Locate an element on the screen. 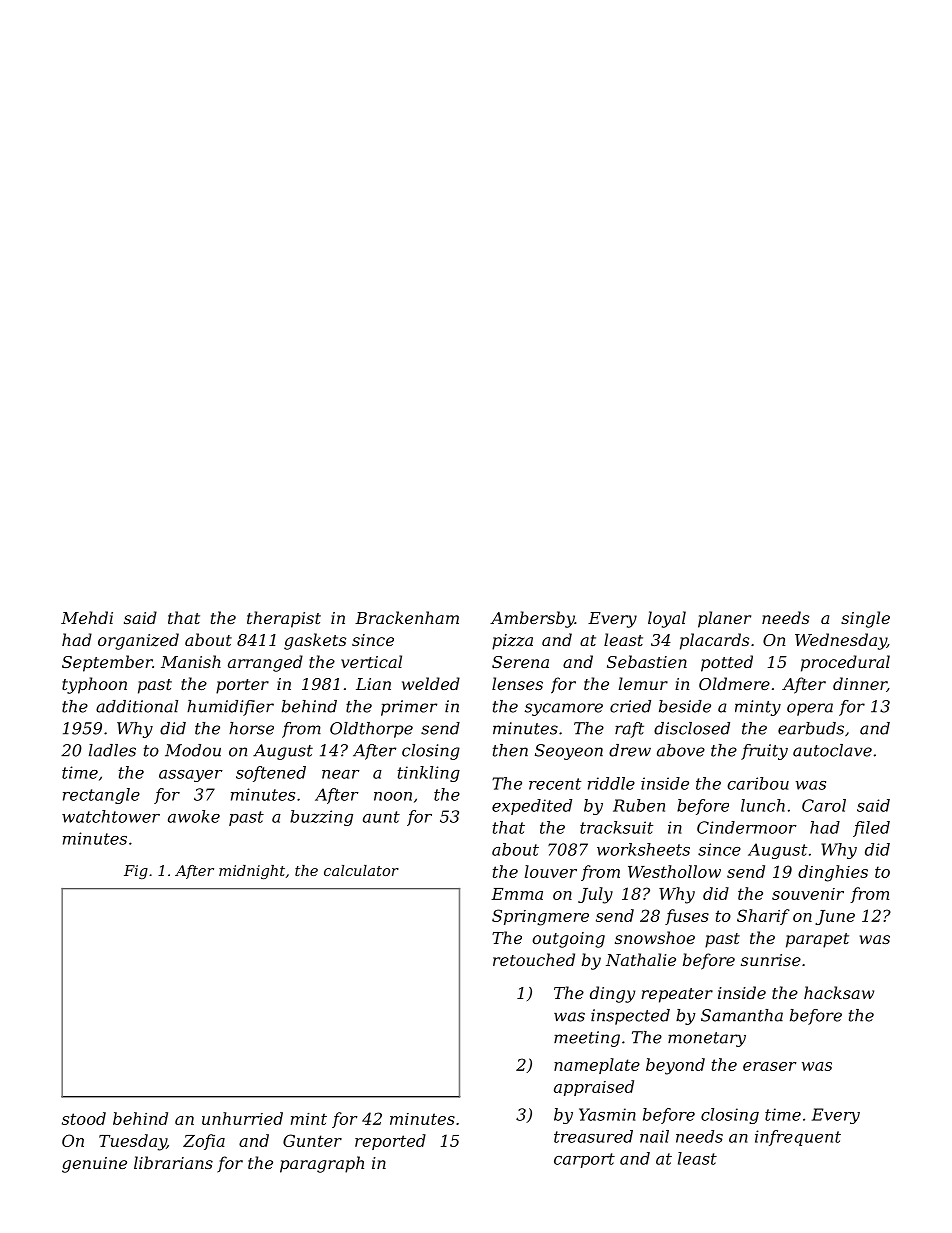 This screenshot has width=952, height=1233. carport is located at coordinates (584, 1160).
